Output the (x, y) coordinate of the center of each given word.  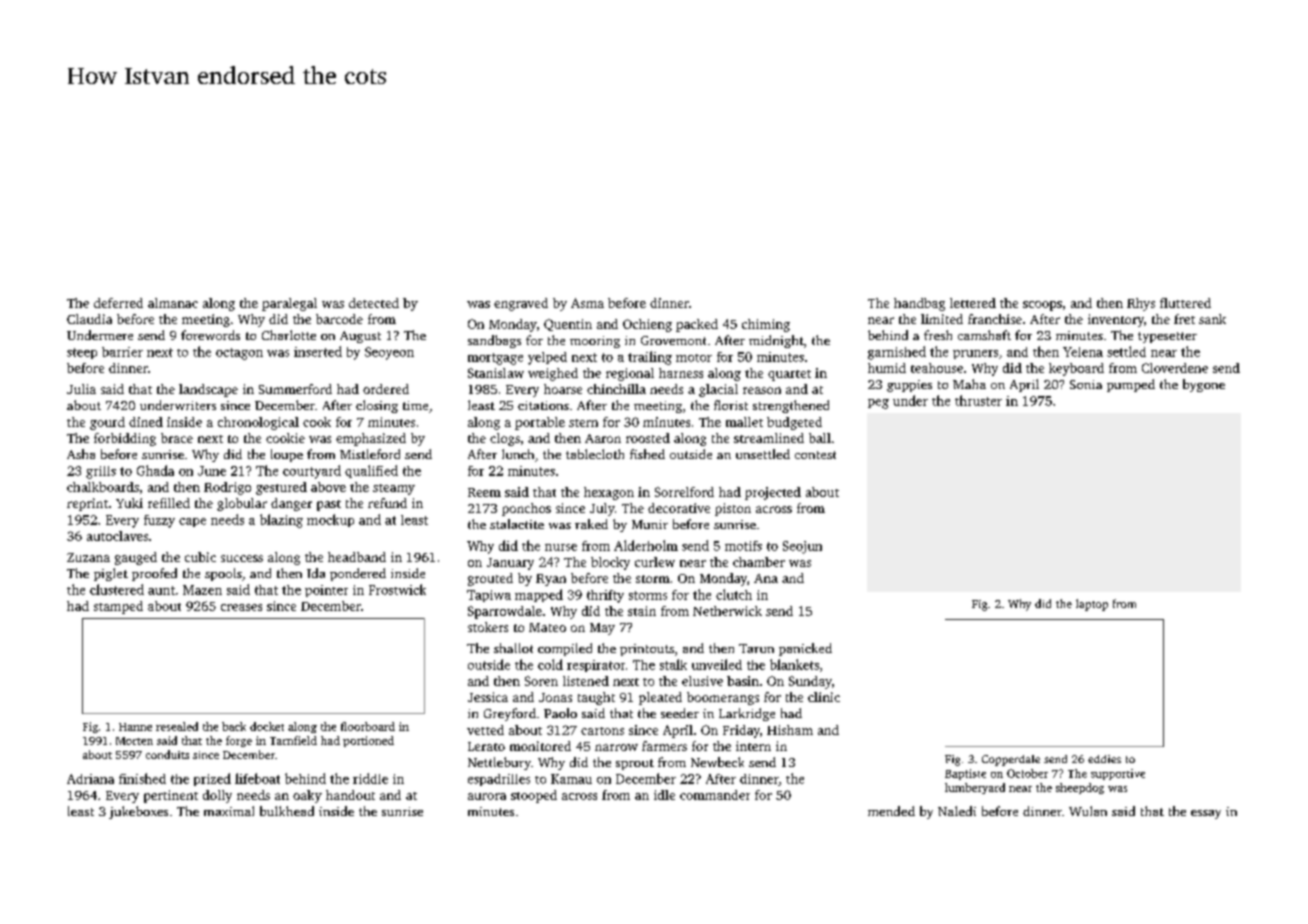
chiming (766, 325)
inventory (1116, 320)
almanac (173, 303)
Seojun (802, 547)
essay (1206, 814)
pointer (326, 591)
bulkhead (287, 811)
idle (664, 795)
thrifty (605, 596)
